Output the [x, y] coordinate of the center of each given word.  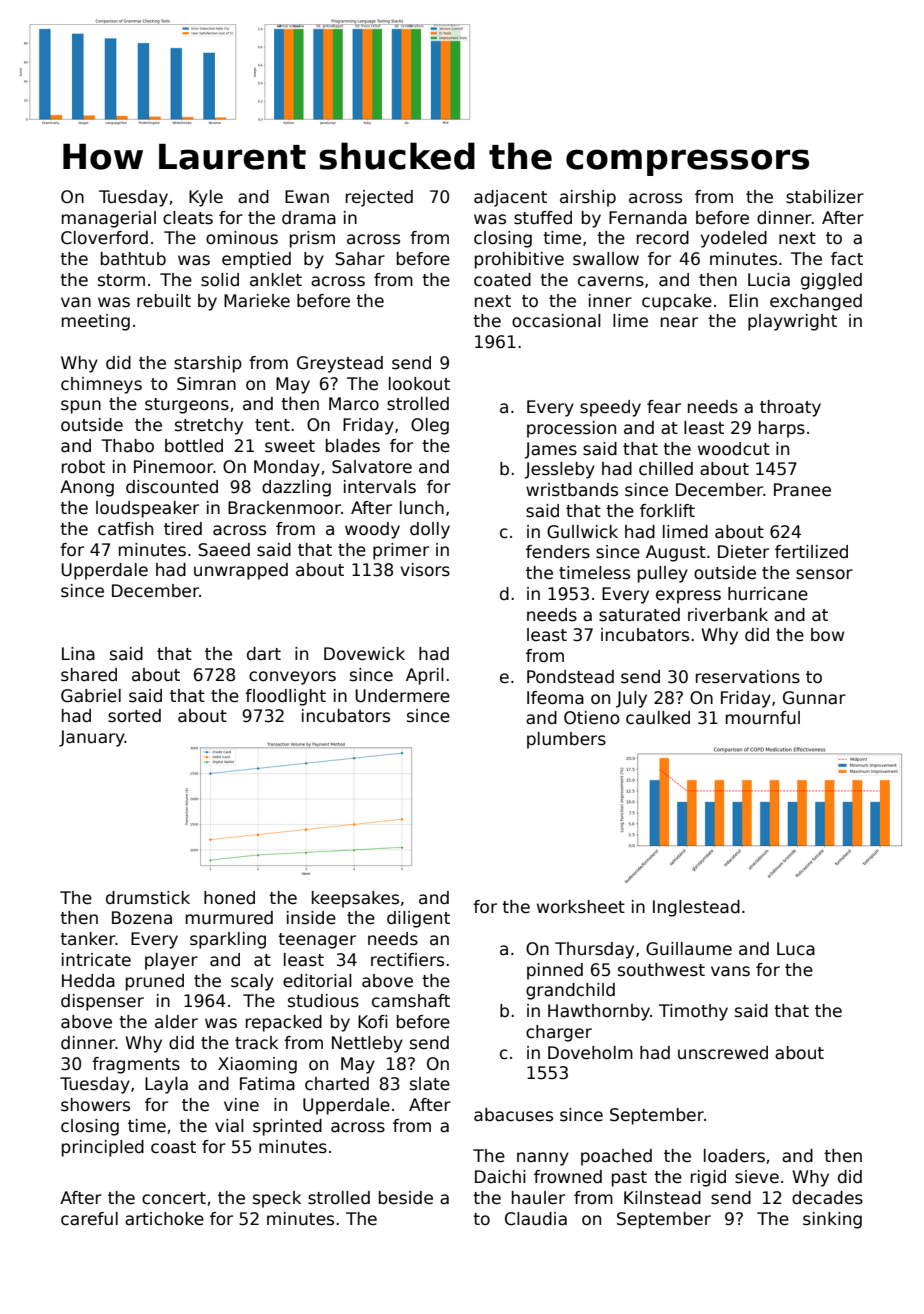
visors [425, 570]
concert [174, 1198]
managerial [109, 219]
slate [430, 1084]
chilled [666, 469]
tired [183, 529]
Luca [796, 949]
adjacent [510, 198]
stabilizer [825, 197]
